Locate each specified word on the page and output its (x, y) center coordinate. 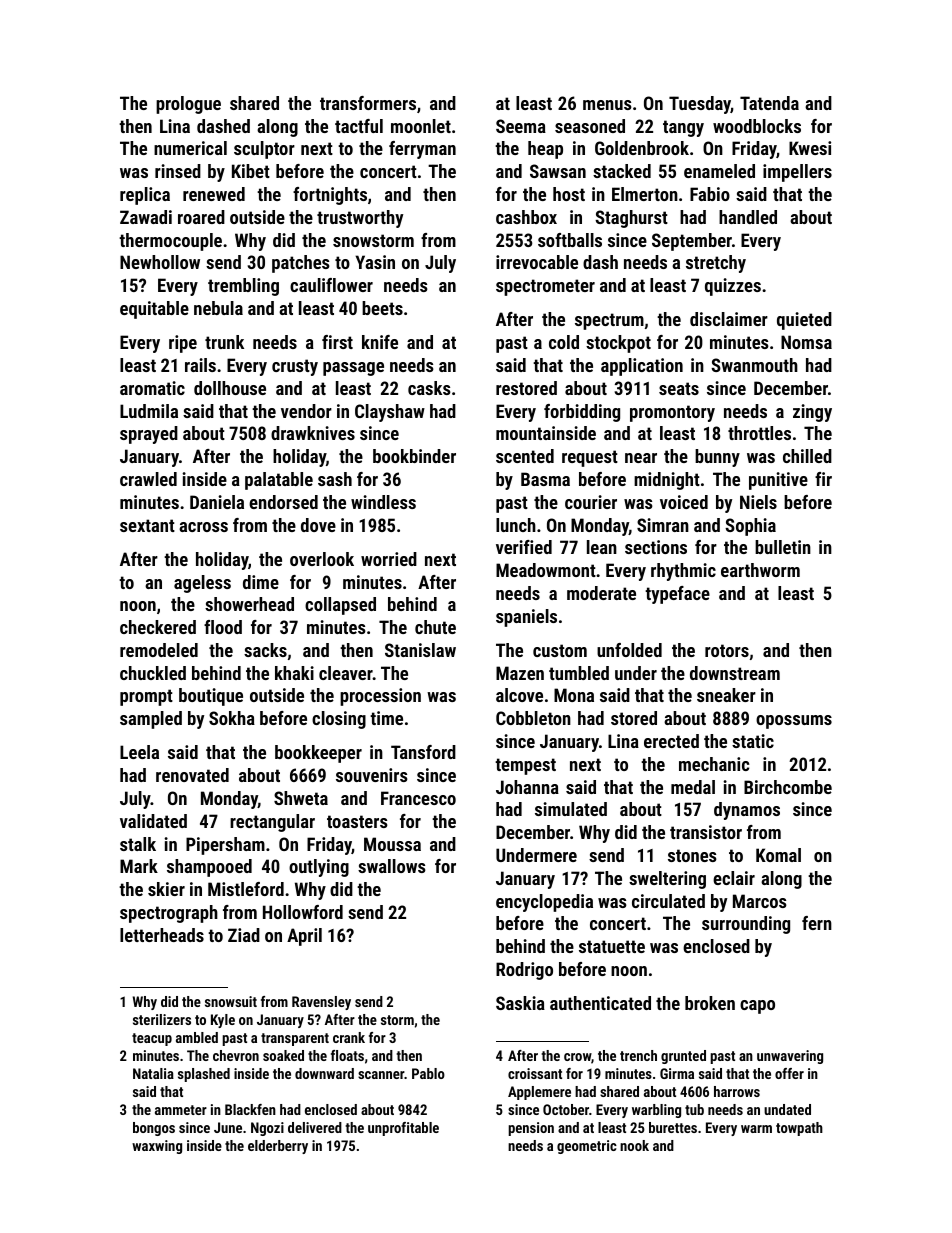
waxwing (157, 1147)
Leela (139, 752)
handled (748, 217)
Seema (521, 126)
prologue (188, 105)
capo (757, 1007)
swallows (392, 866)
